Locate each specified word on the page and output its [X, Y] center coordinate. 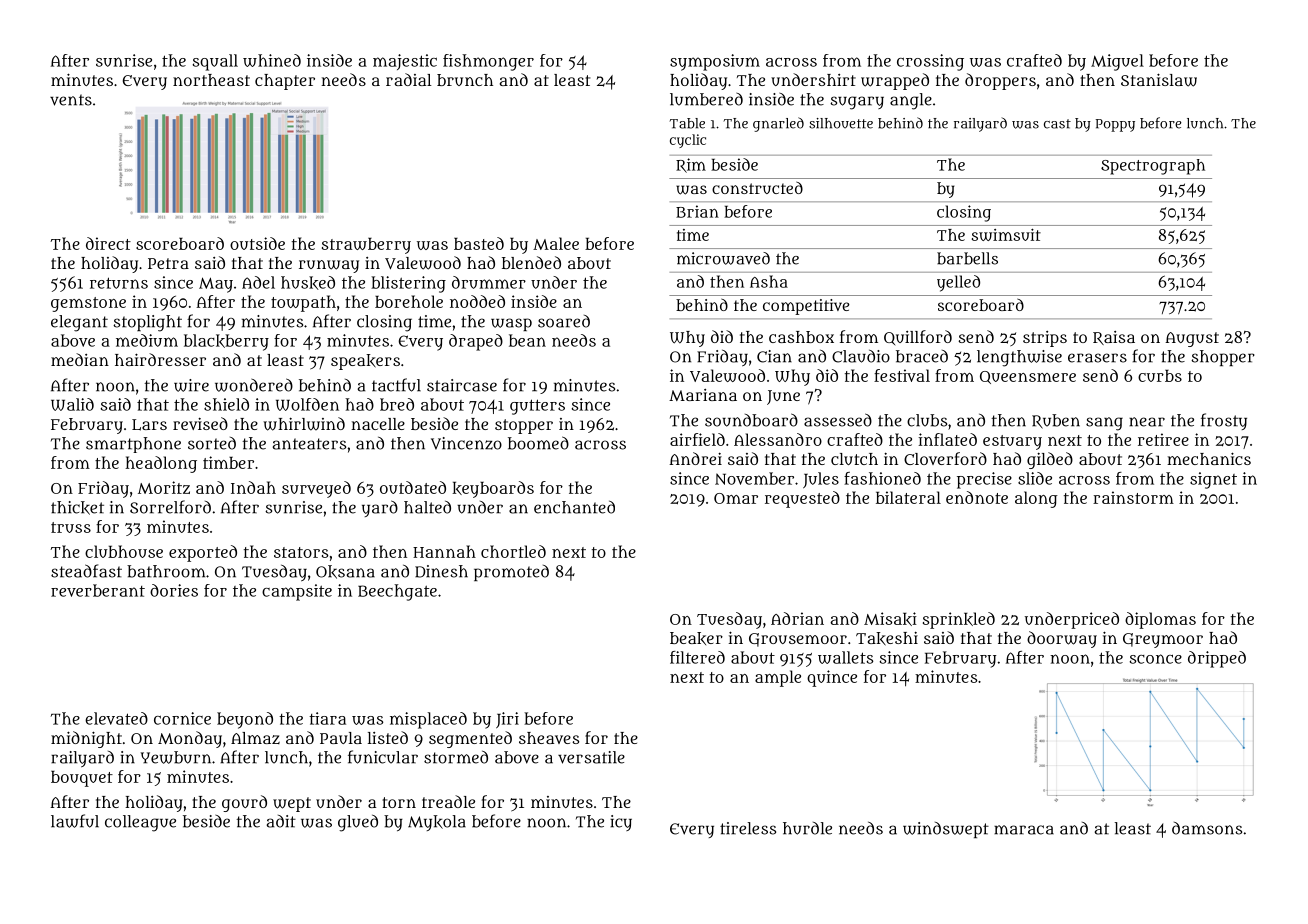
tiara [327, 718]
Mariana [703, 395]
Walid [72, 404]
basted [479, 243]
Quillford [918, 337]
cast [1057, 124]
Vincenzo [466, 443]
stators [301, 552]
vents [71, 100]
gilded [1050, 460]
